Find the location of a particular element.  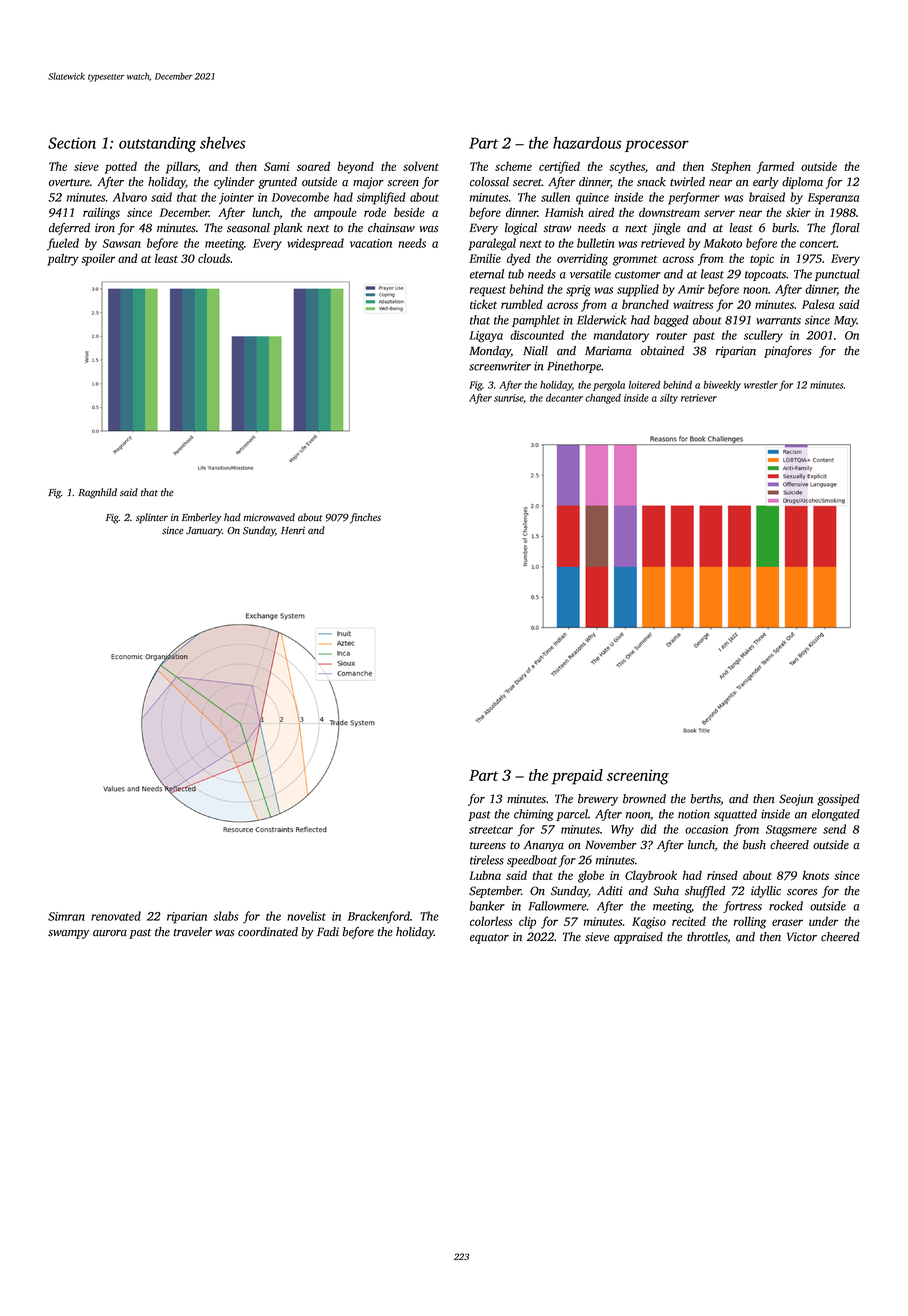

Mariama is located at coordinates (608, 351).
